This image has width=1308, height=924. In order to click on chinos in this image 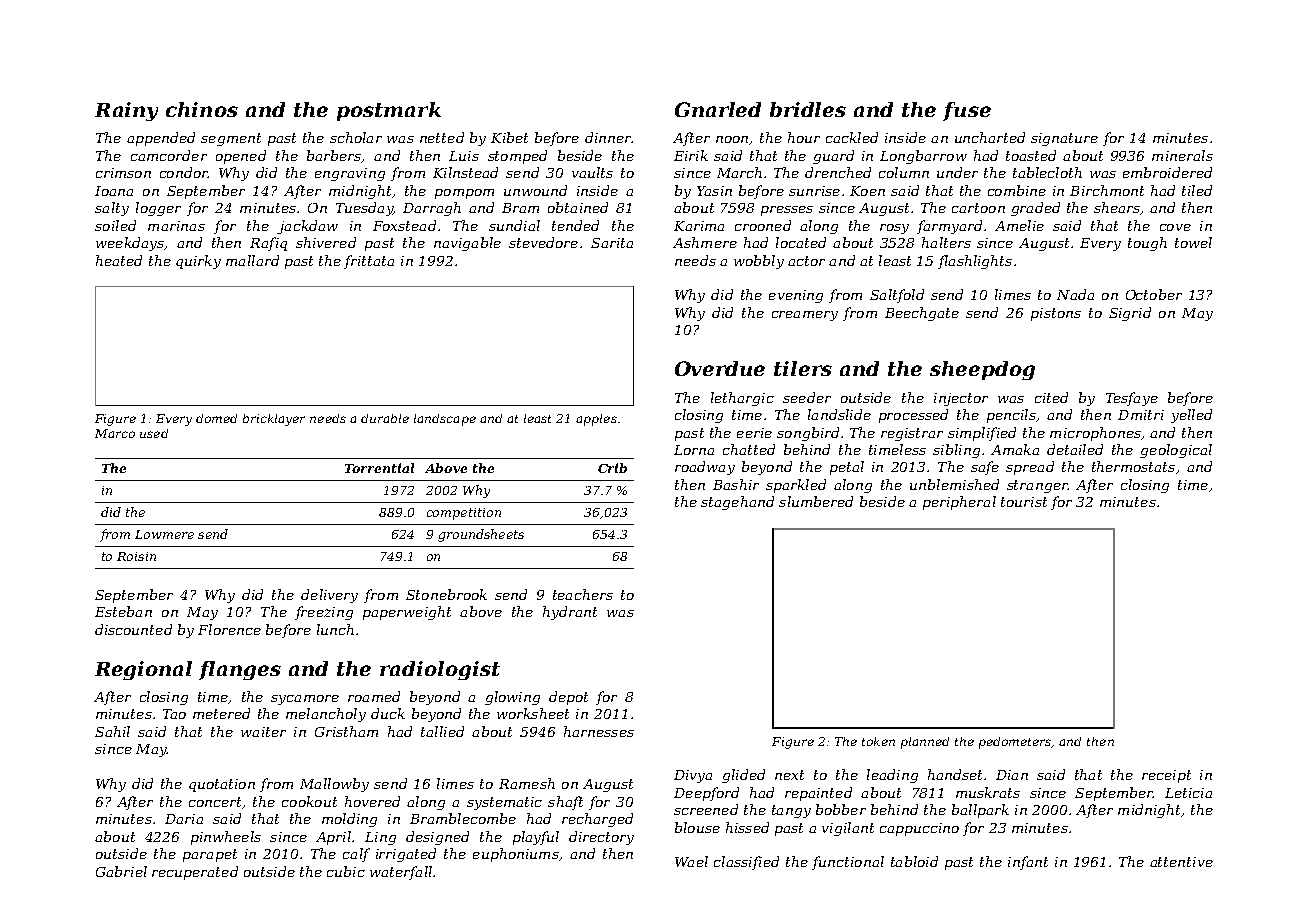, I will do `click(202, 109)`.
